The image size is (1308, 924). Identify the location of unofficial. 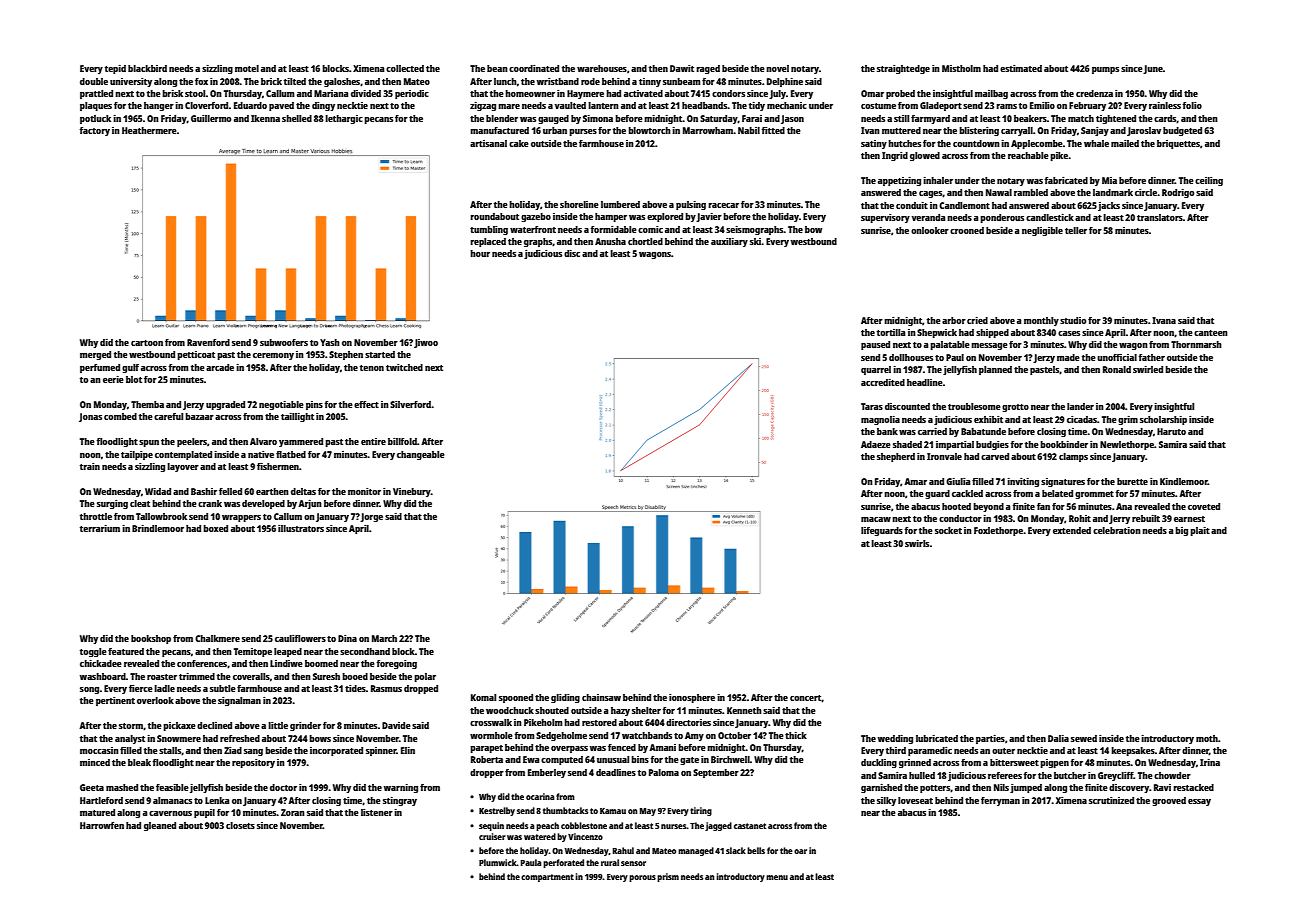
(1117, 357).
